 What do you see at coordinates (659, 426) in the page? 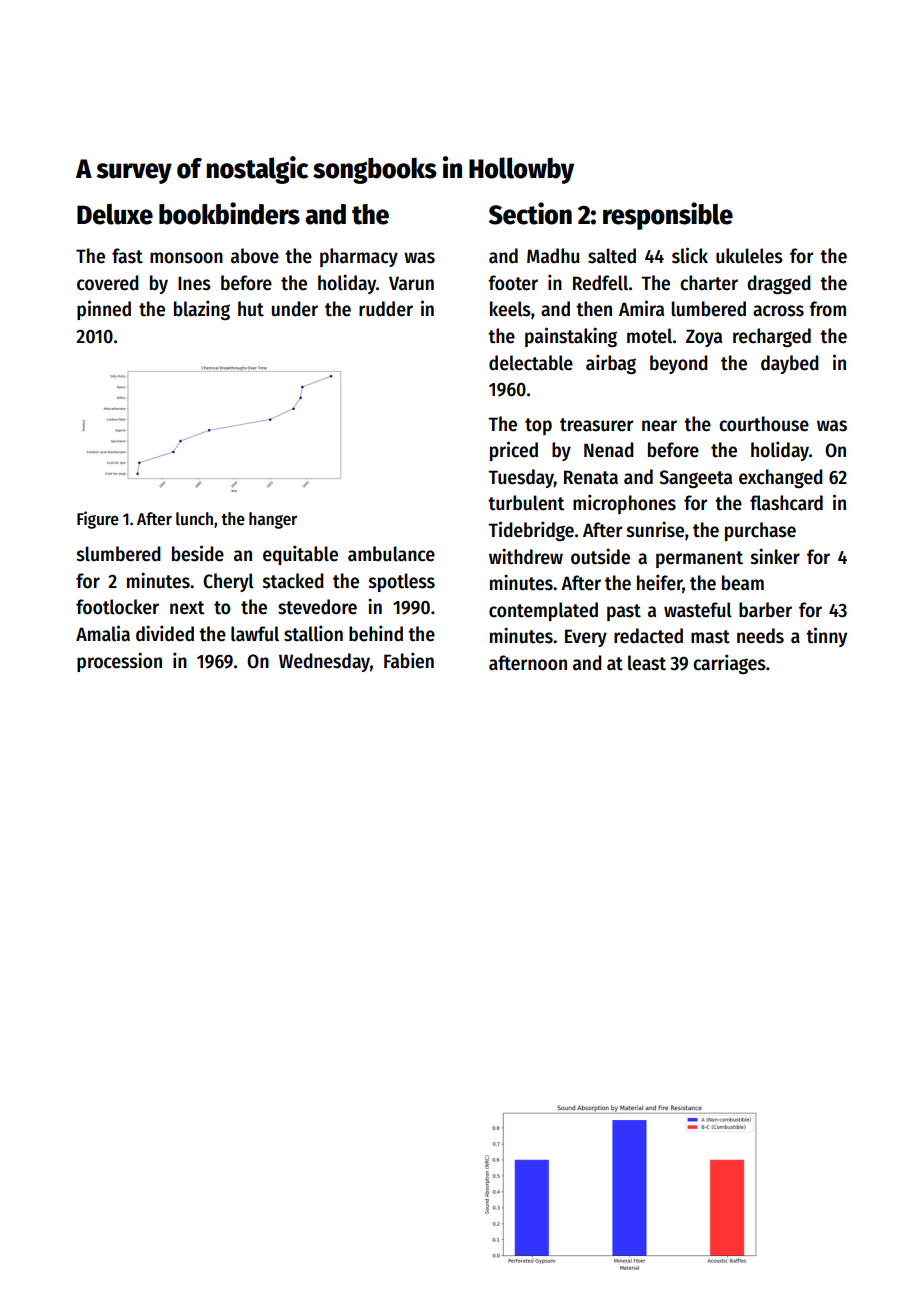
I see `near` at bounding box center [659, 426].
